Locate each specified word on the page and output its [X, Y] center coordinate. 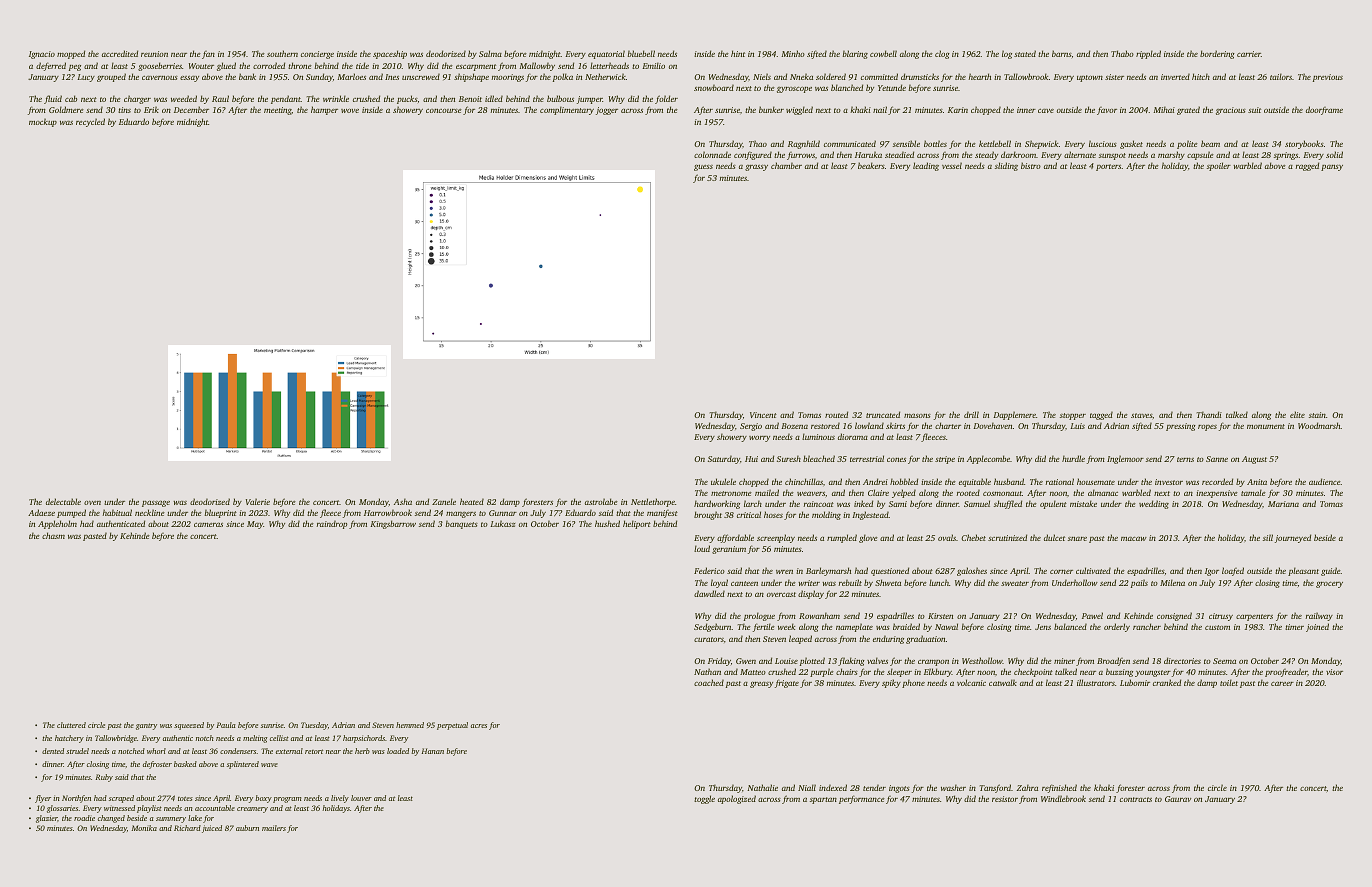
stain [1317, 415]
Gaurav [1178, 799]
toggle [704, 799]
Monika [144, 828]
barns [1061, 53]
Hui [751, 459]
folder [666, 99]
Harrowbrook [388, 512]
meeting [278, 111]
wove [350, 111]
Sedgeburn [713, 627]
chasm [53, 535]
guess [703, 167]
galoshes [972, 571]
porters [1108, 167]
